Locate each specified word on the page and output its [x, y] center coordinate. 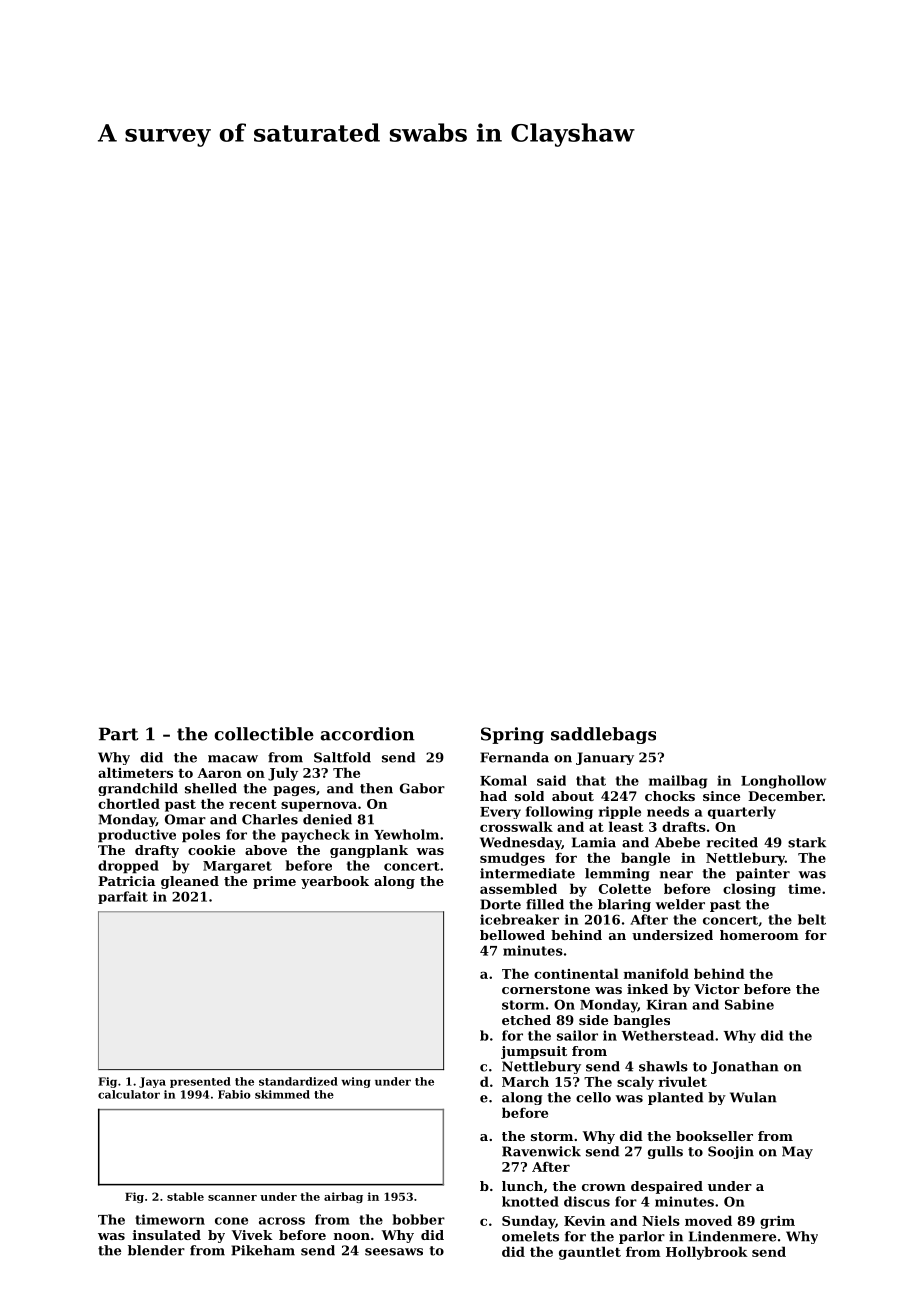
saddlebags [603, 735]
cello [593, 1097]
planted [675, 1098]
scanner [232, 1198]
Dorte [500, 904]
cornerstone [546, 989]
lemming [617, 874]
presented [200, 1082]
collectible [264, 734]
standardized [298, 1081]
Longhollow [783, 782]
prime [274, 882]
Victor [717, 989]
